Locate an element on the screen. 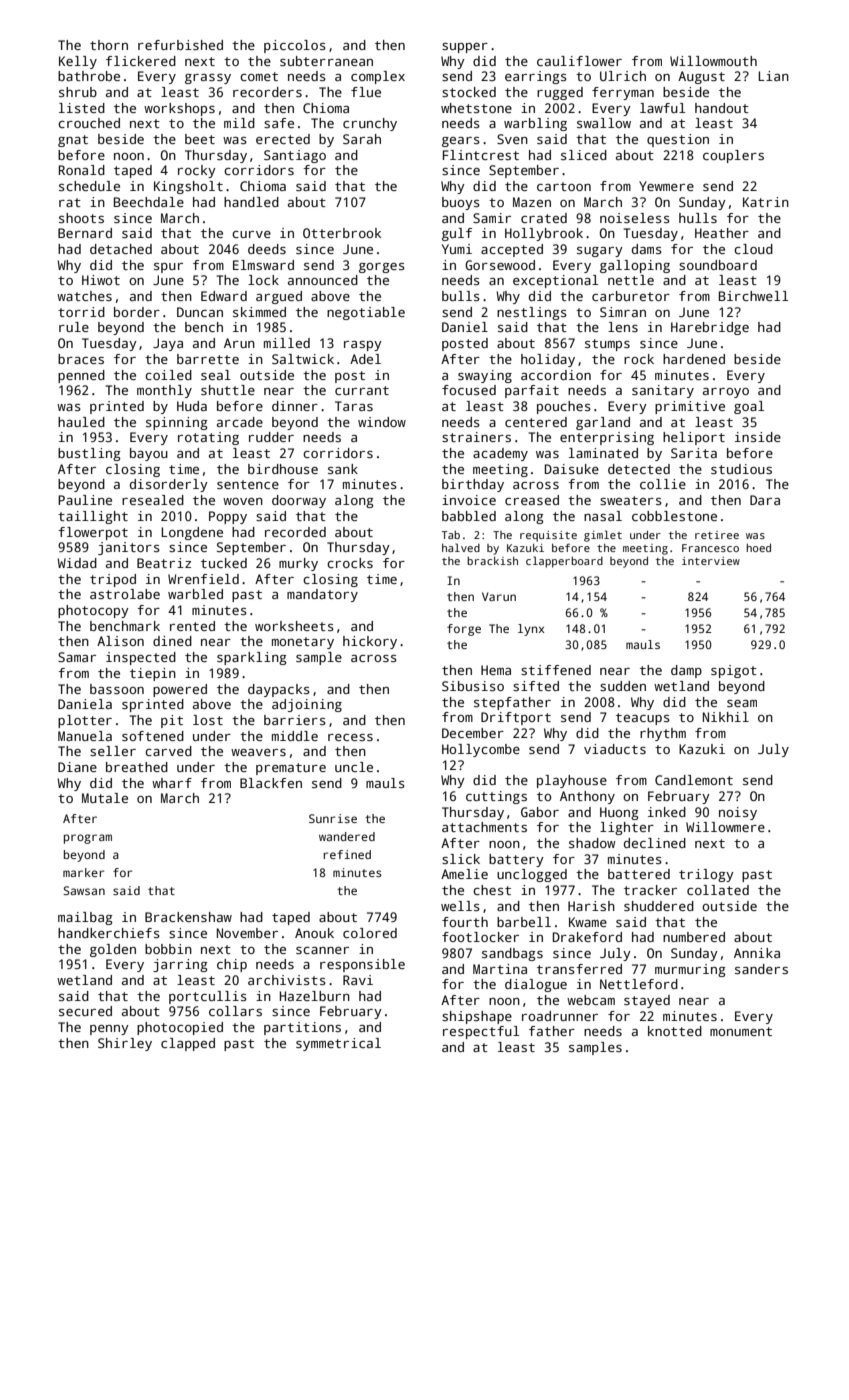  lens is located at coordinates (623, 327).
